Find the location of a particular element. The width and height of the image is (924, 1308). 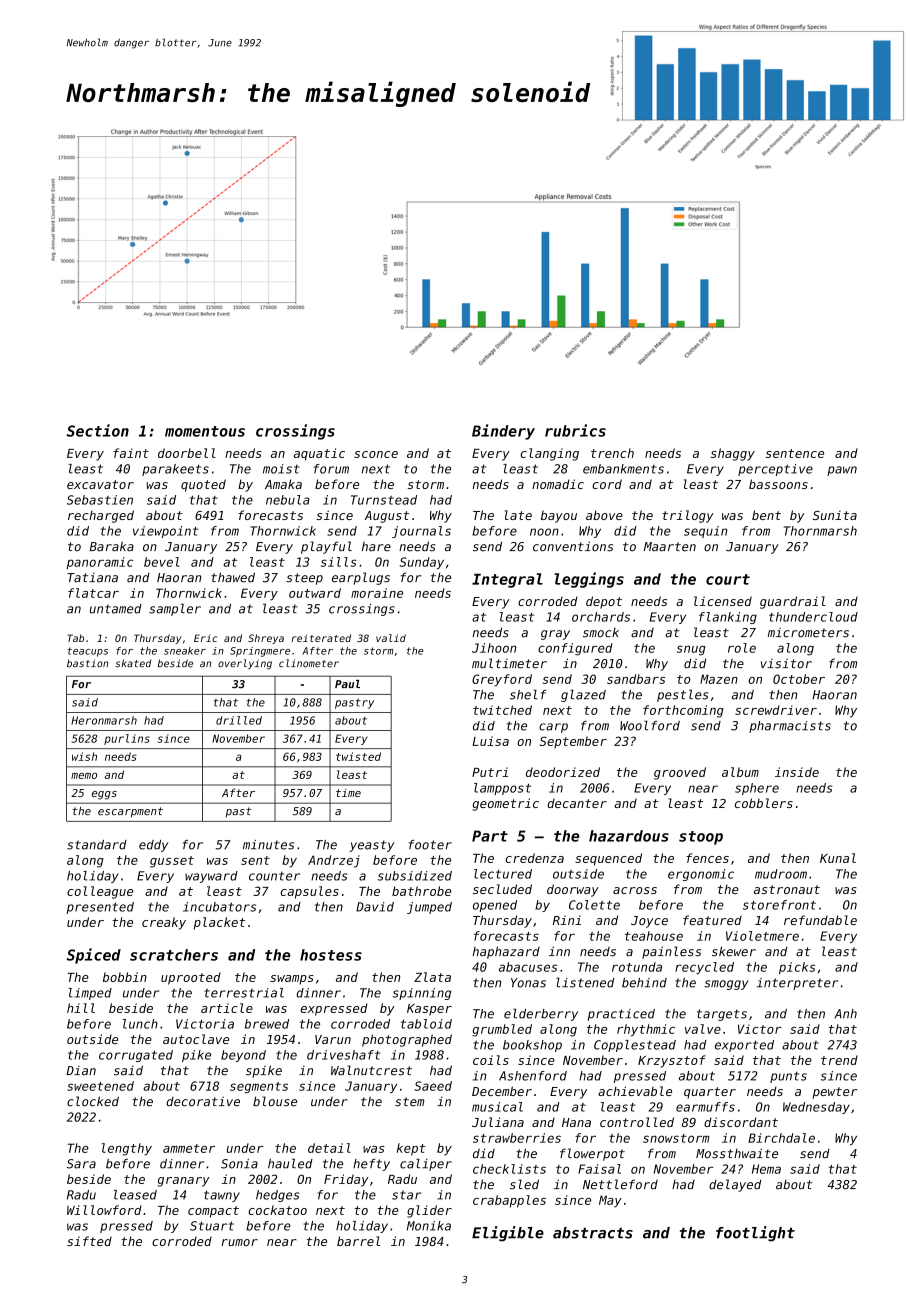

corrugated is located at coordinates (136, 1056).
